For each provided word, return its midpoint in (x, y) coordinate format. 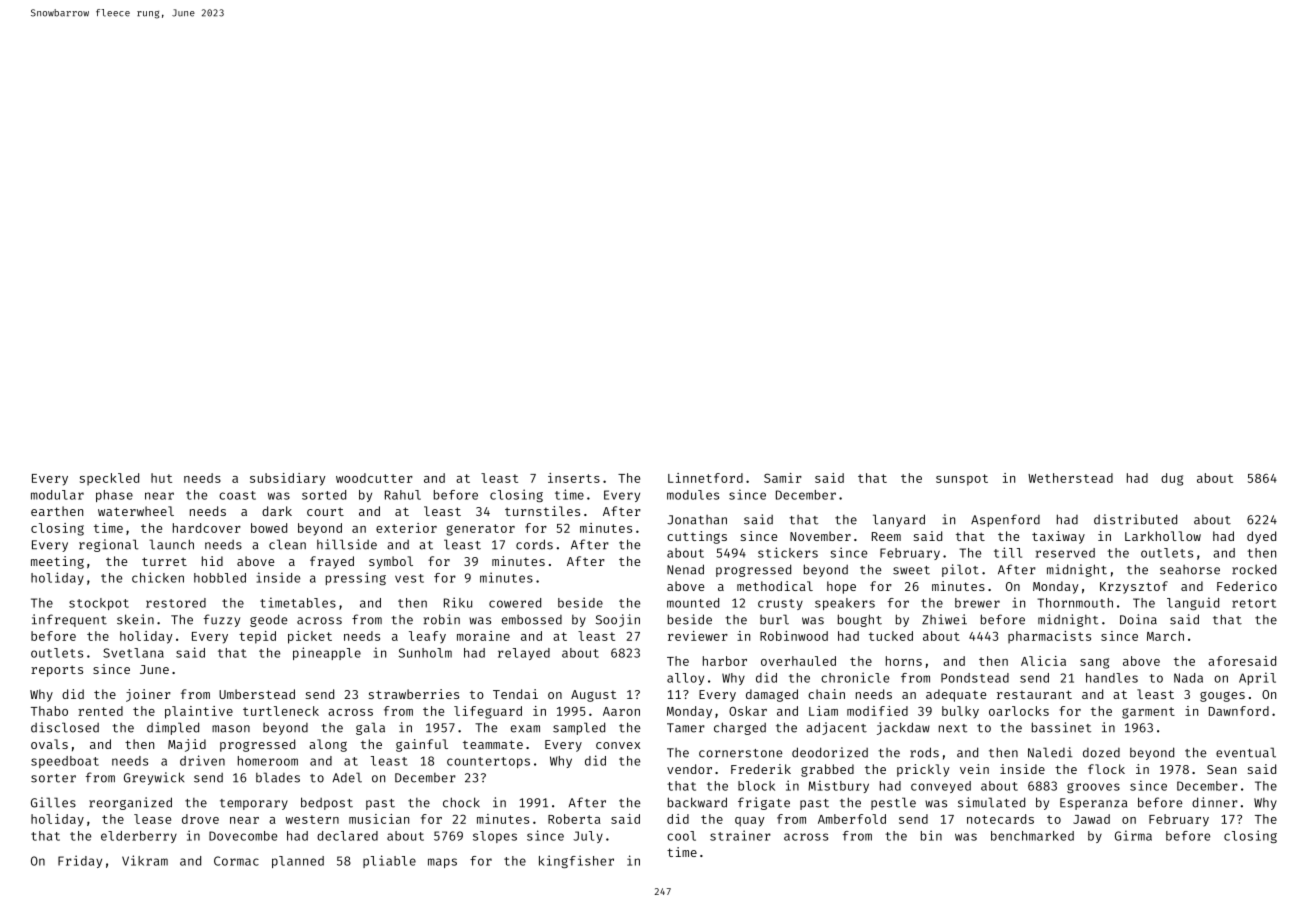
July (588, 837)
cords (534, 544)
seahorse (1190, 570)
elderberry (139, 837)
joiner (148, 695)
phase (114, 496)
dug (1172, 479)
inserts (574, 478)
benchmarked (1032, 836)
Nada (1188, 678)
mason (231, 729)
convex (618, 745)
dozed (1101, 753)
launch (171, 544)
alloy (685, 679)
